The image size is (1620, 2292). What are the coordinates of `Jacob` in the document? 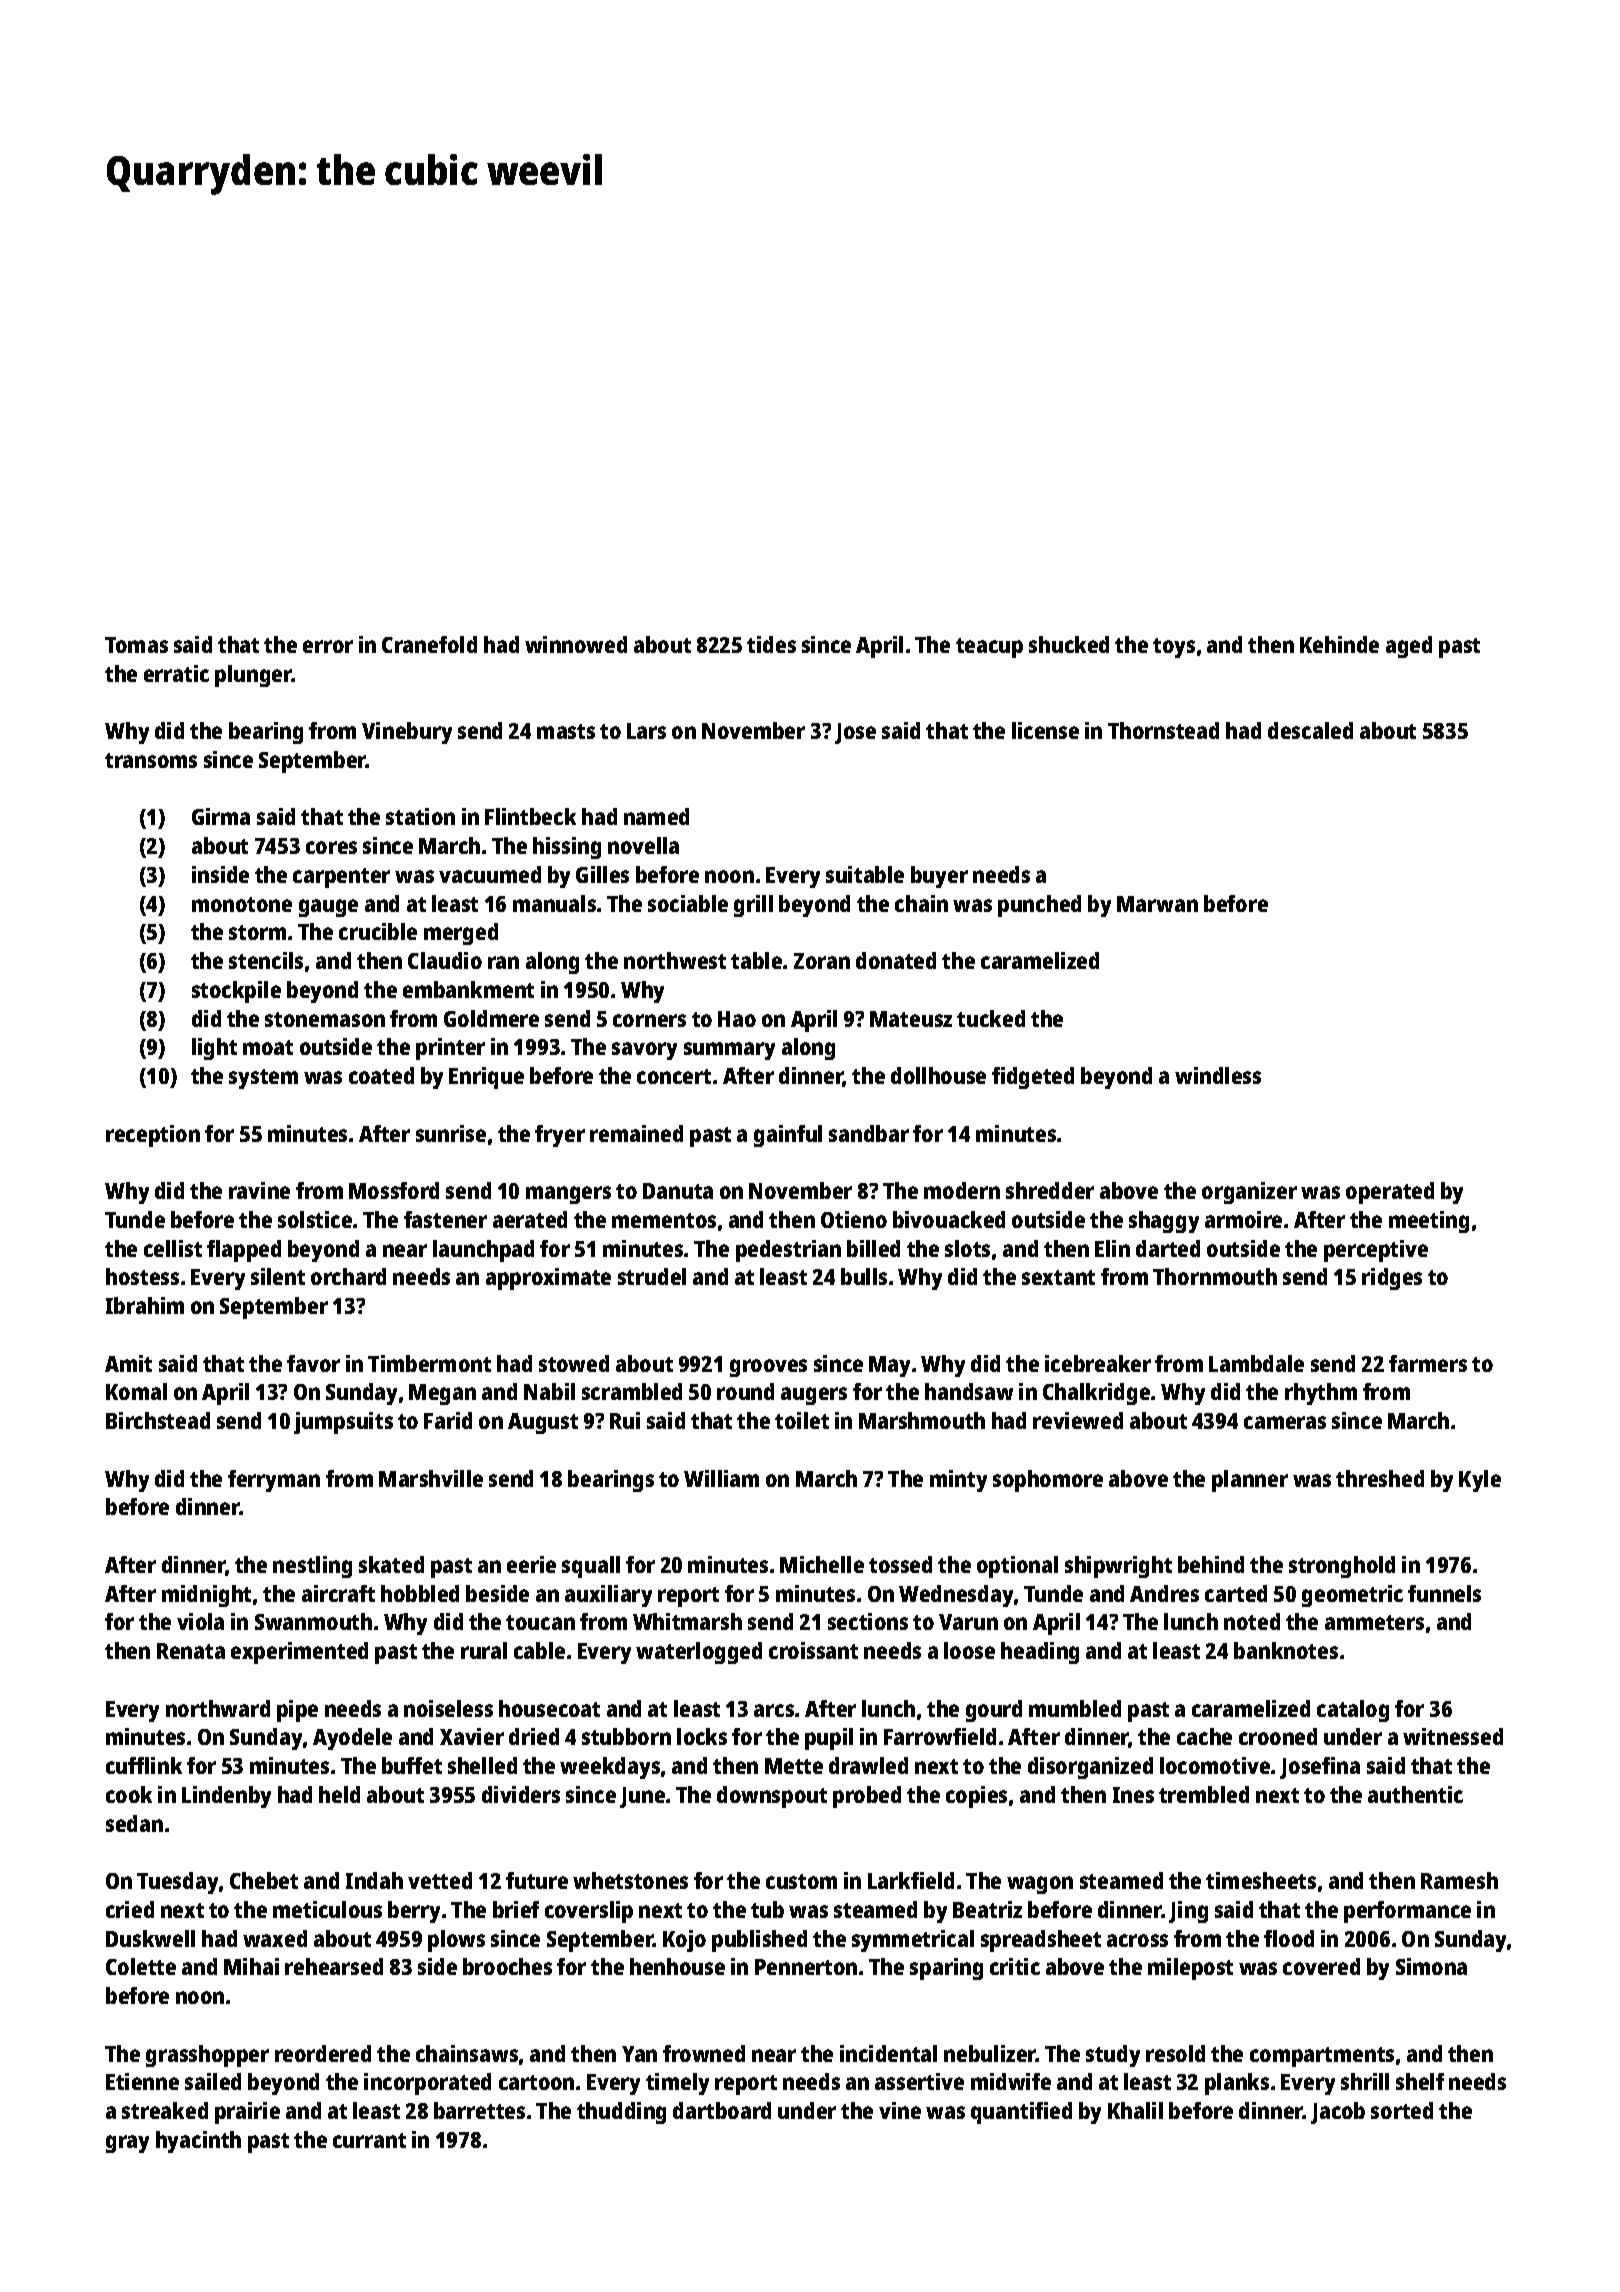 It's located at (1338, 2113).
